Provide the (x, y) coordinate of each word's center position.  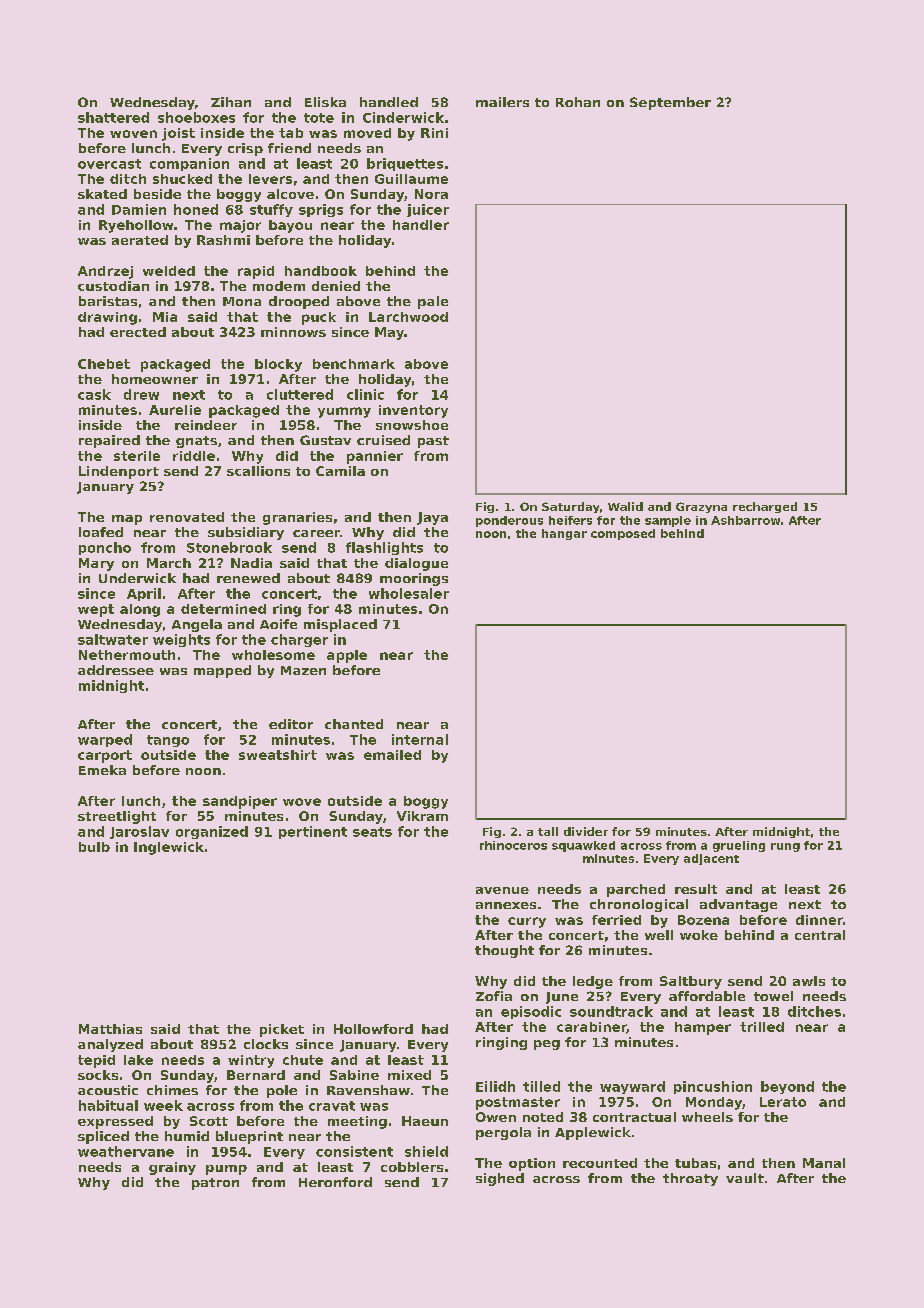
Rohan (578, 102)
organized (212, 832)
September (670, 103)
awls (809, 981)
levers (270, 179)
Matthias (110, 1029)
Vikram (422, 816)
